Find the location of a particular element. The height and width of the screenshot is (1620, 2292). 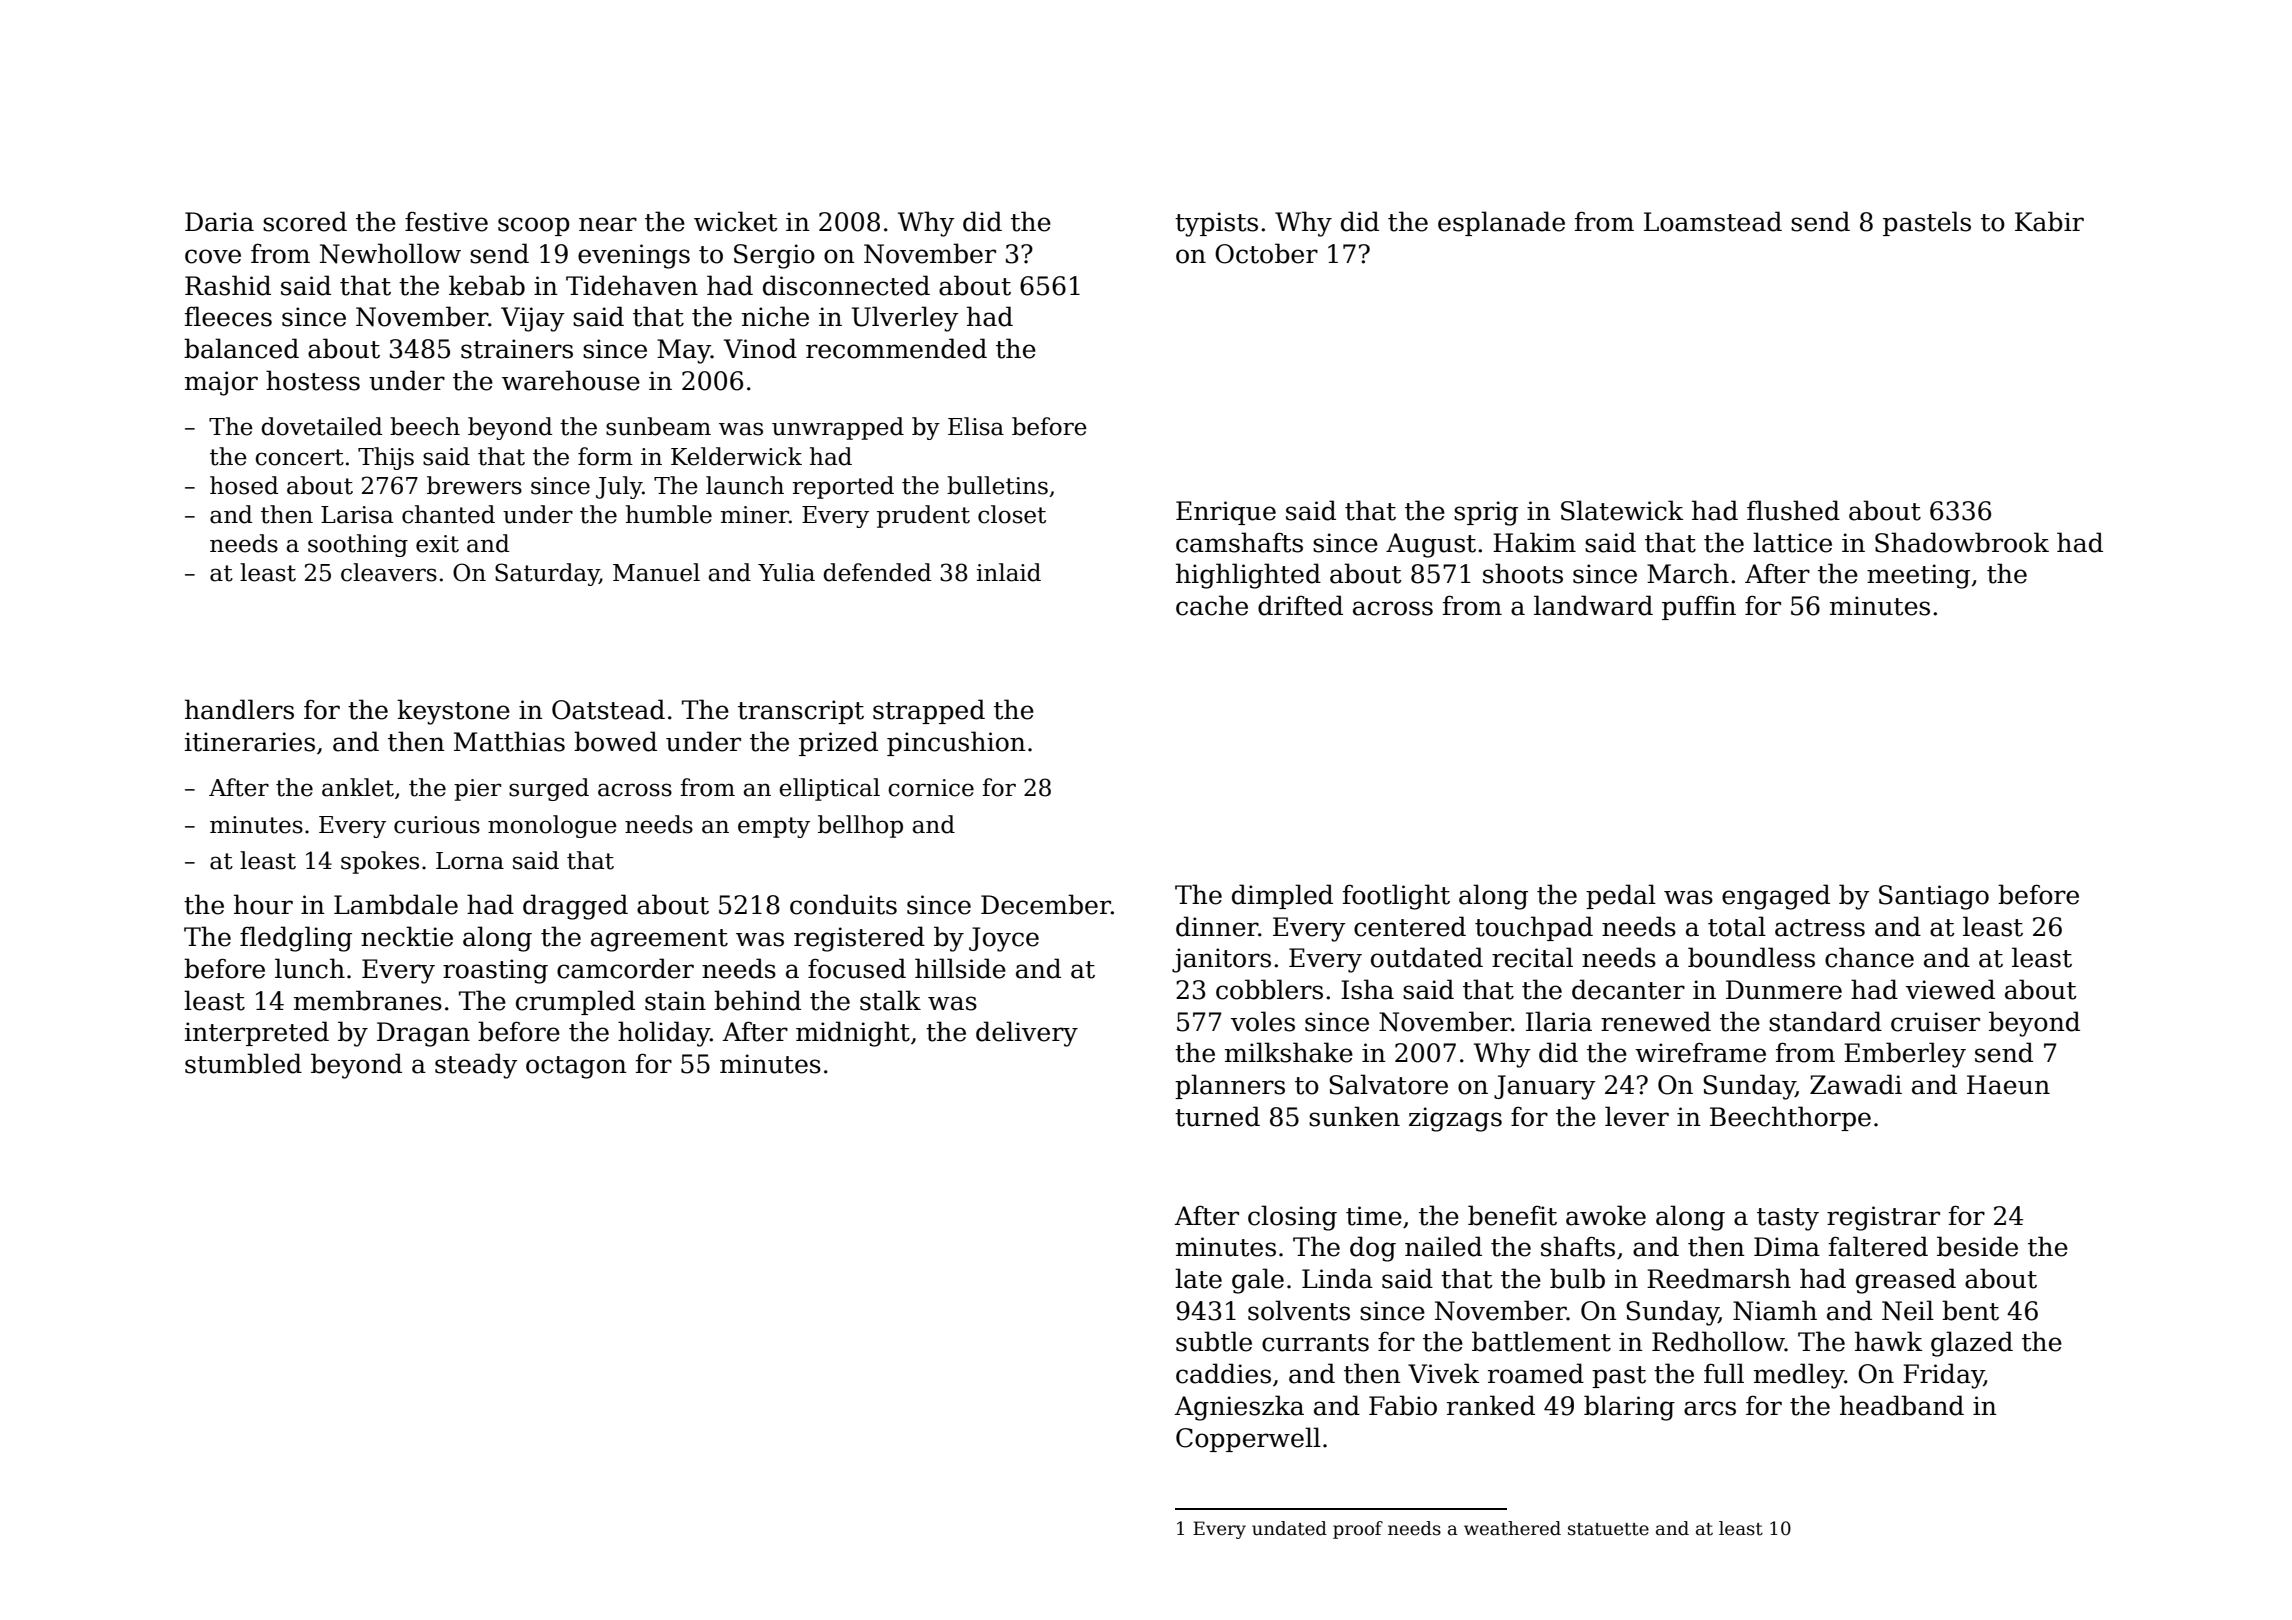

wicket is located at coordinates (736, 221).
